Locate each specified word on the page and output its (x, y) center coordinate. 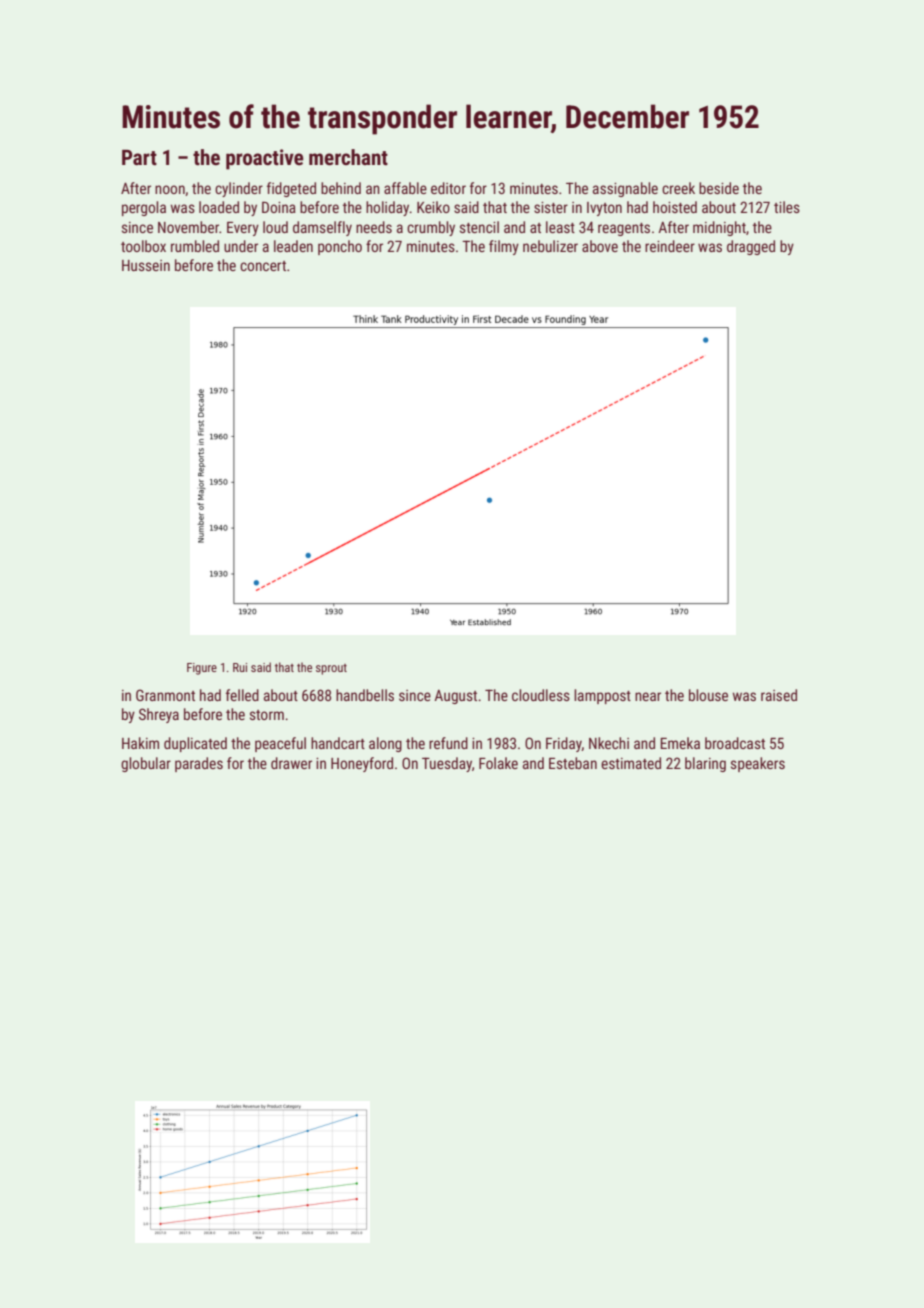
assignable (625, 189)
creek (678, 188)
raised (779, 695)
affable (405, 188)
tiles (787, 207)
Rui (240, 667)
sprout (331, 669)
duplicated (195, 744)
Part (139, 157)
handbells (365, 695)
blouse (708, 695)
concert (263, 266)
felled (242, 695)
